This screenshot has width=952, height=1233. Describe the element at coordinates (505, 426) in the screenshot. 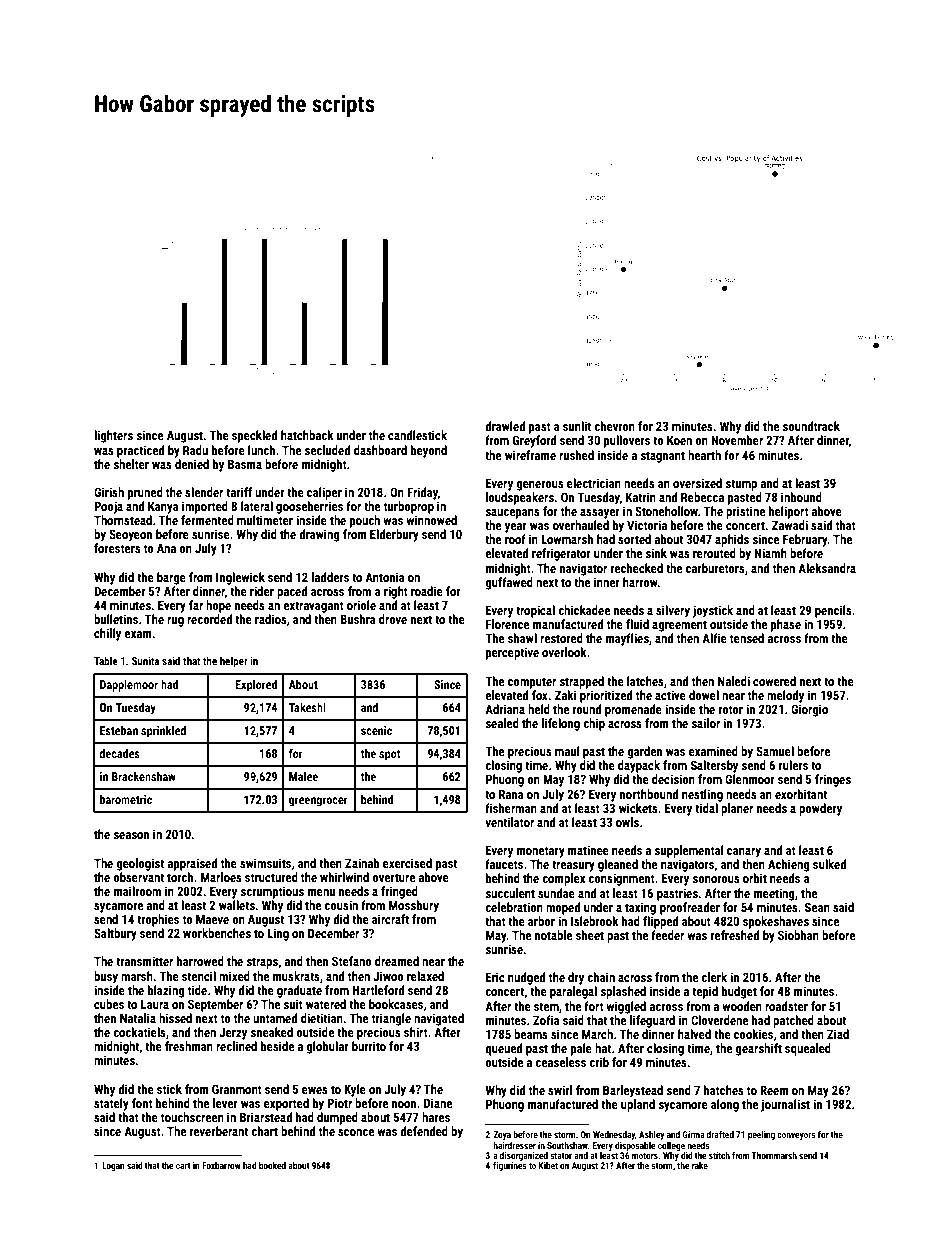

I see `drawled` at that location.
